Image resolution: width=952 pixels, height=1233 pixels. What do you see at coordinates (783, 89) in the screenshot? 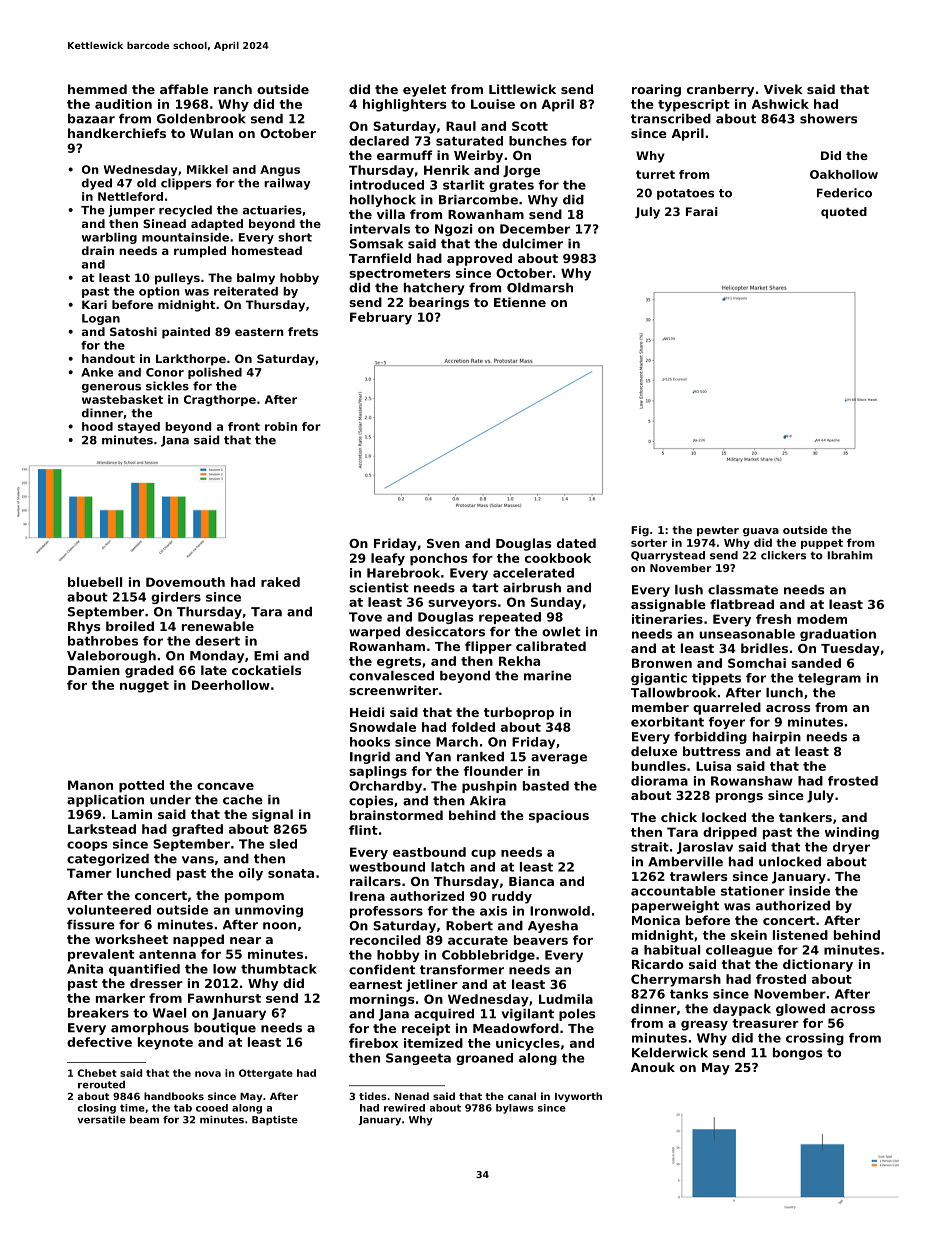
I see `Vivek` at bounding box center [783, 89].
